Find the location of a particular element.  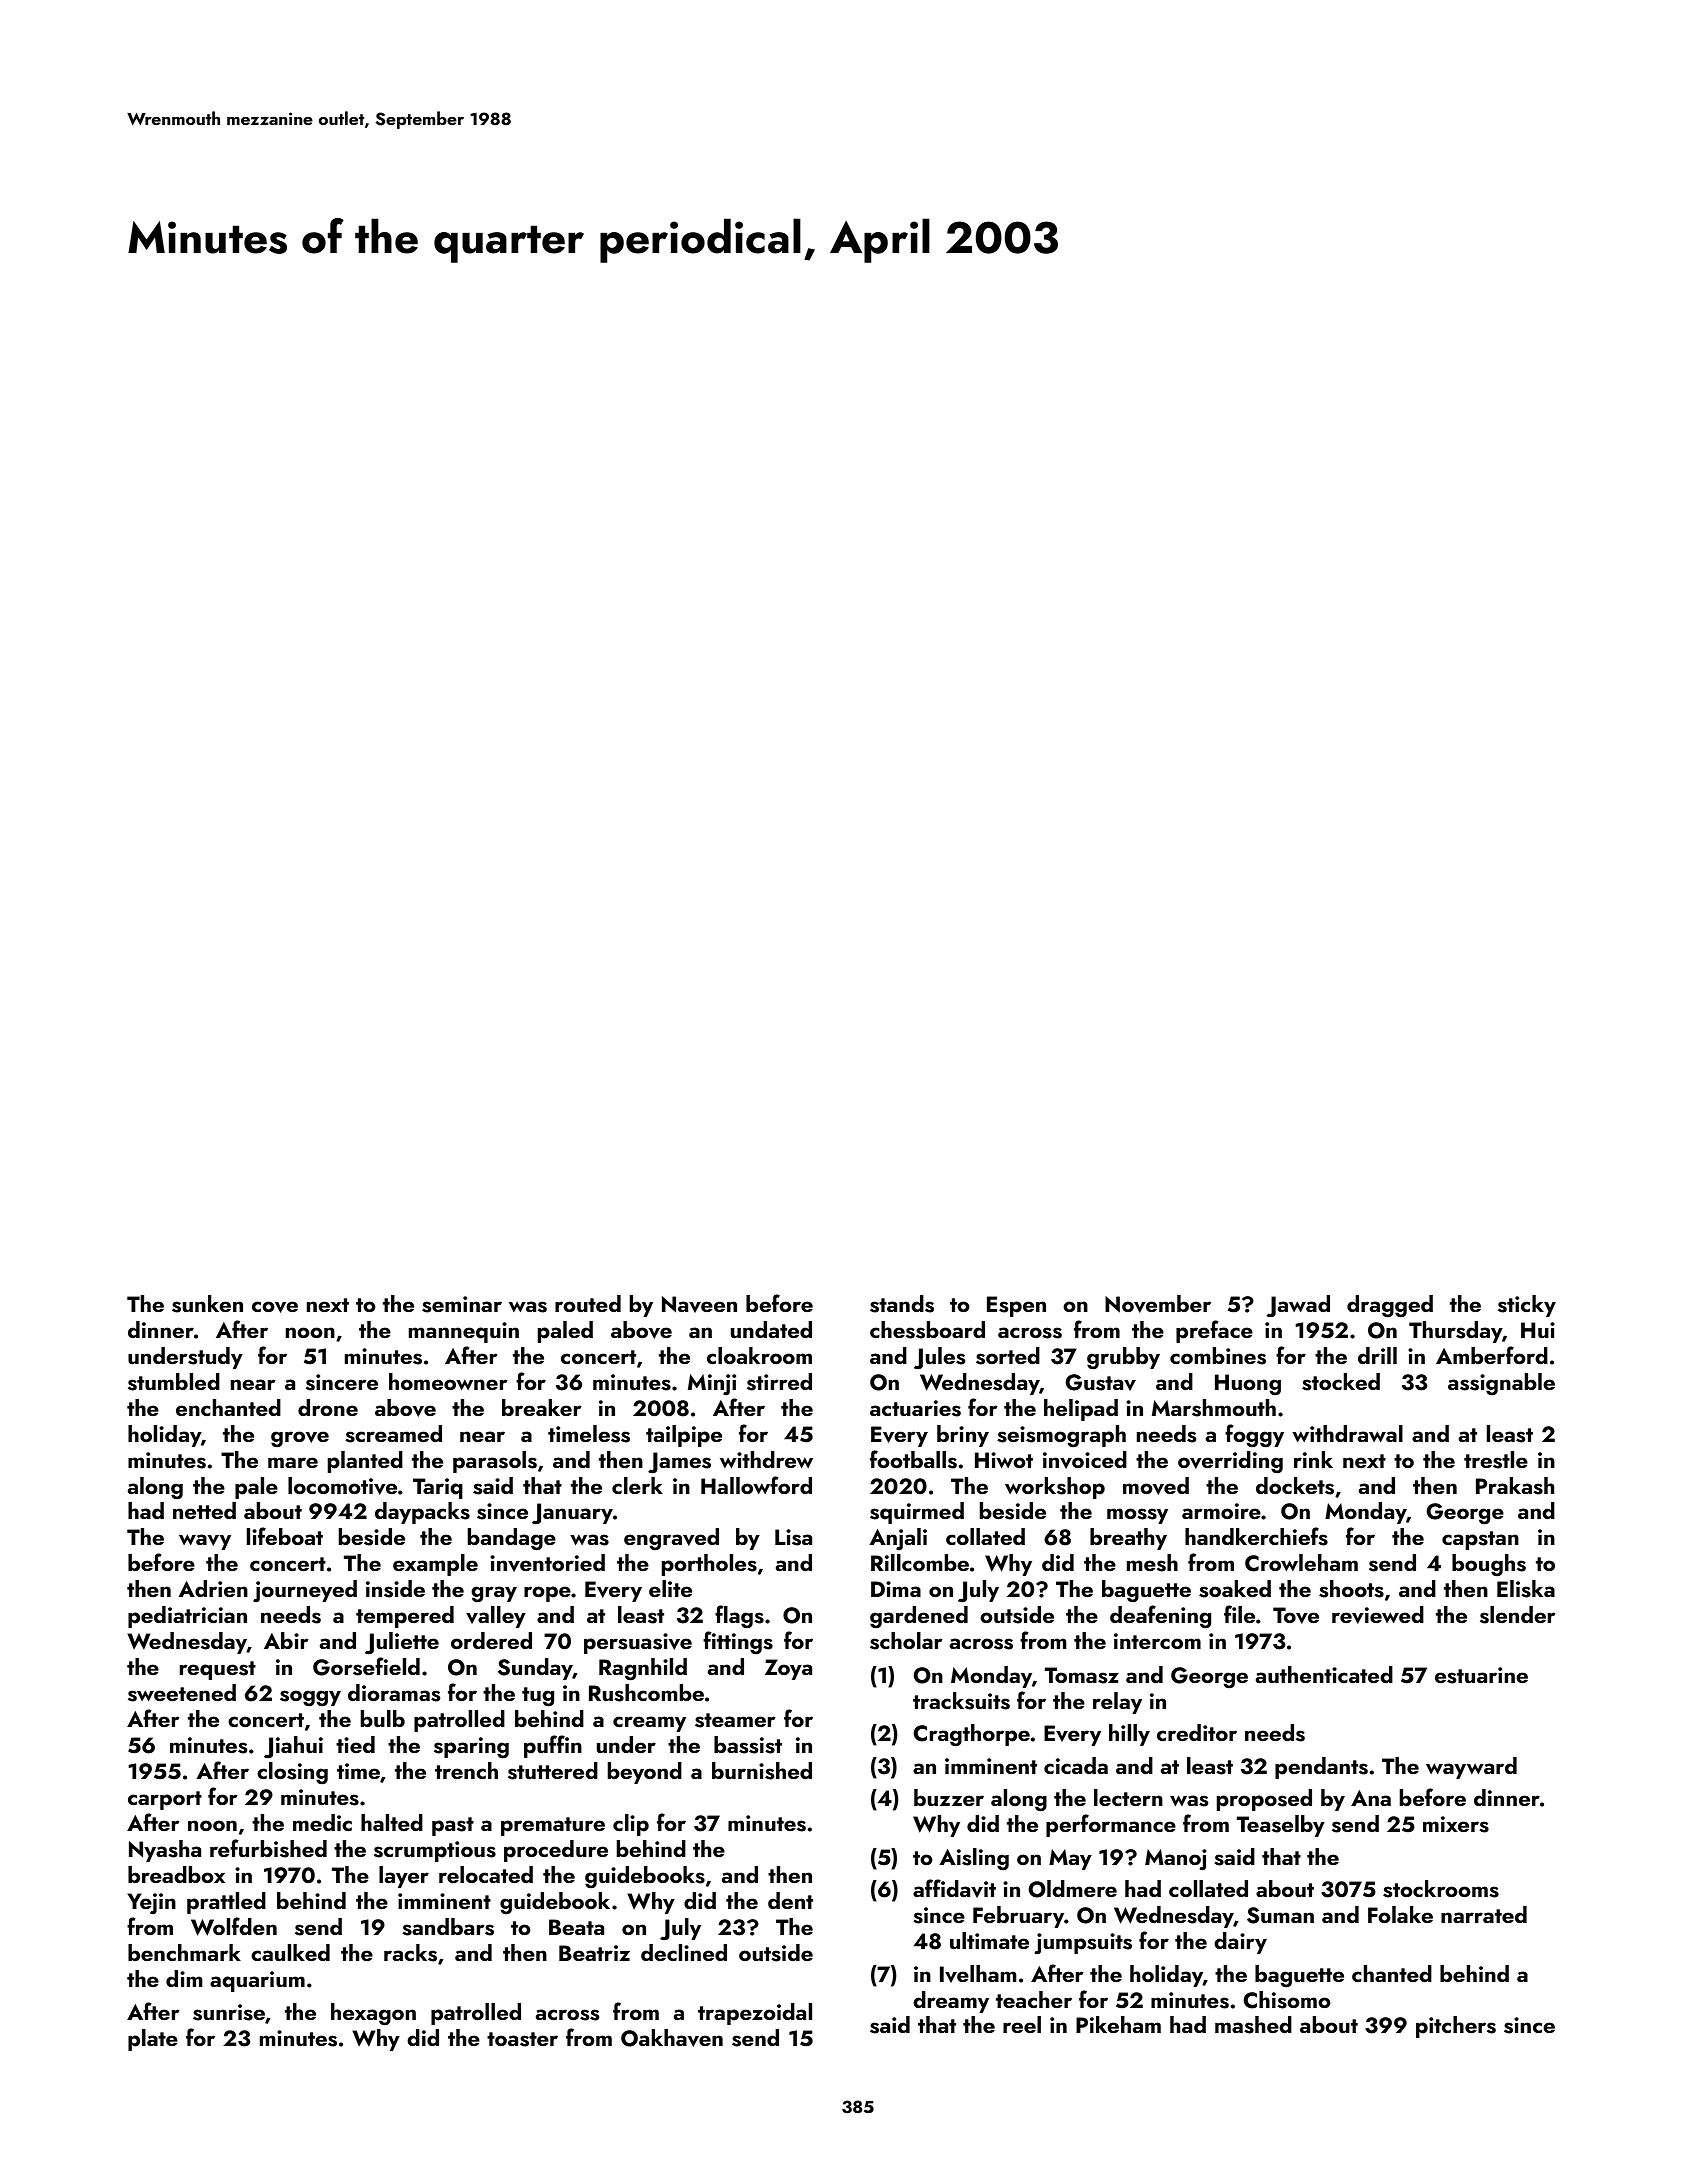

soggy is located at coordinates (310, 1698).
